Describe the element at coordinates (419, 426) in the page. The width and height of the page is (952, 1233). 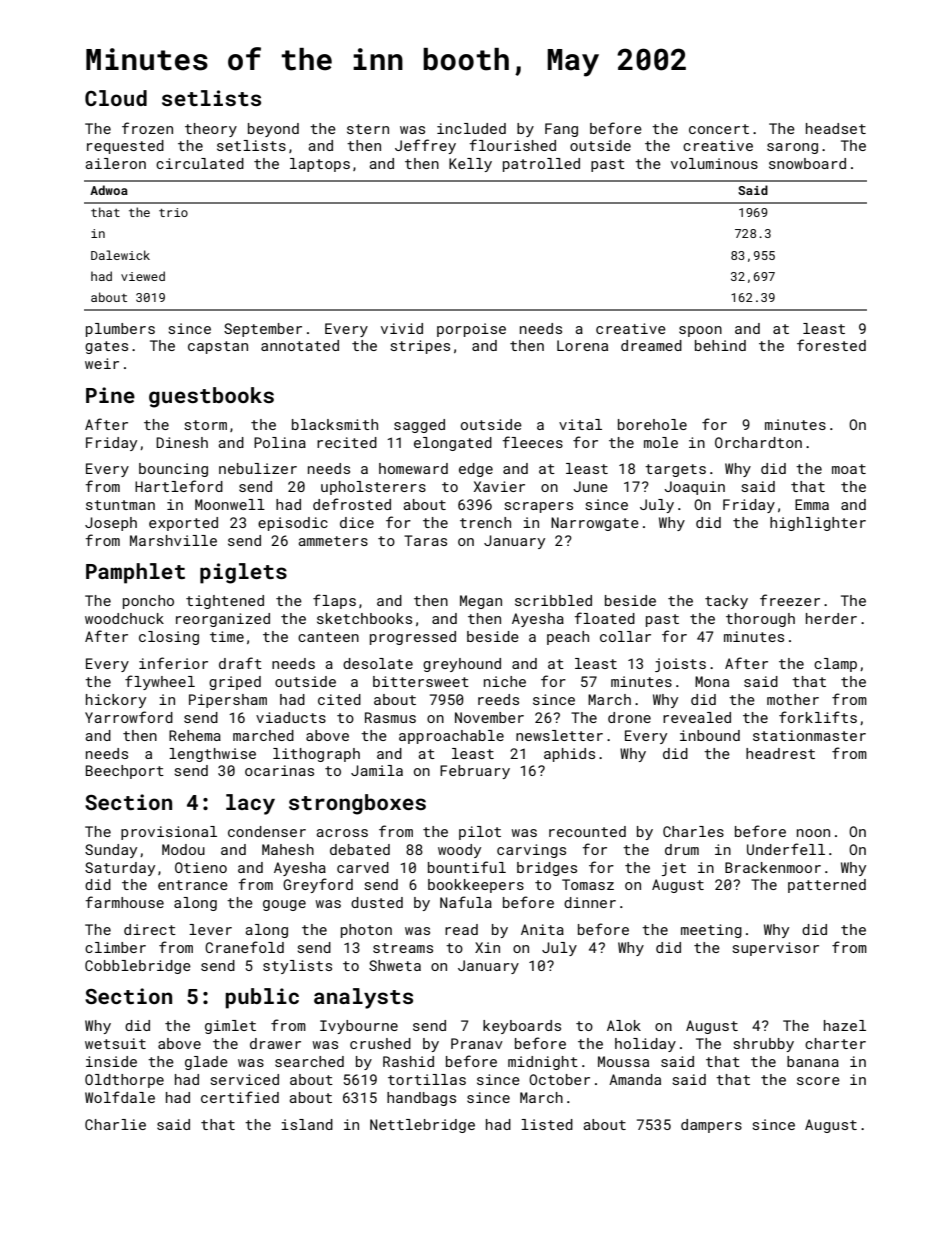
I see `sagged` at that location.
